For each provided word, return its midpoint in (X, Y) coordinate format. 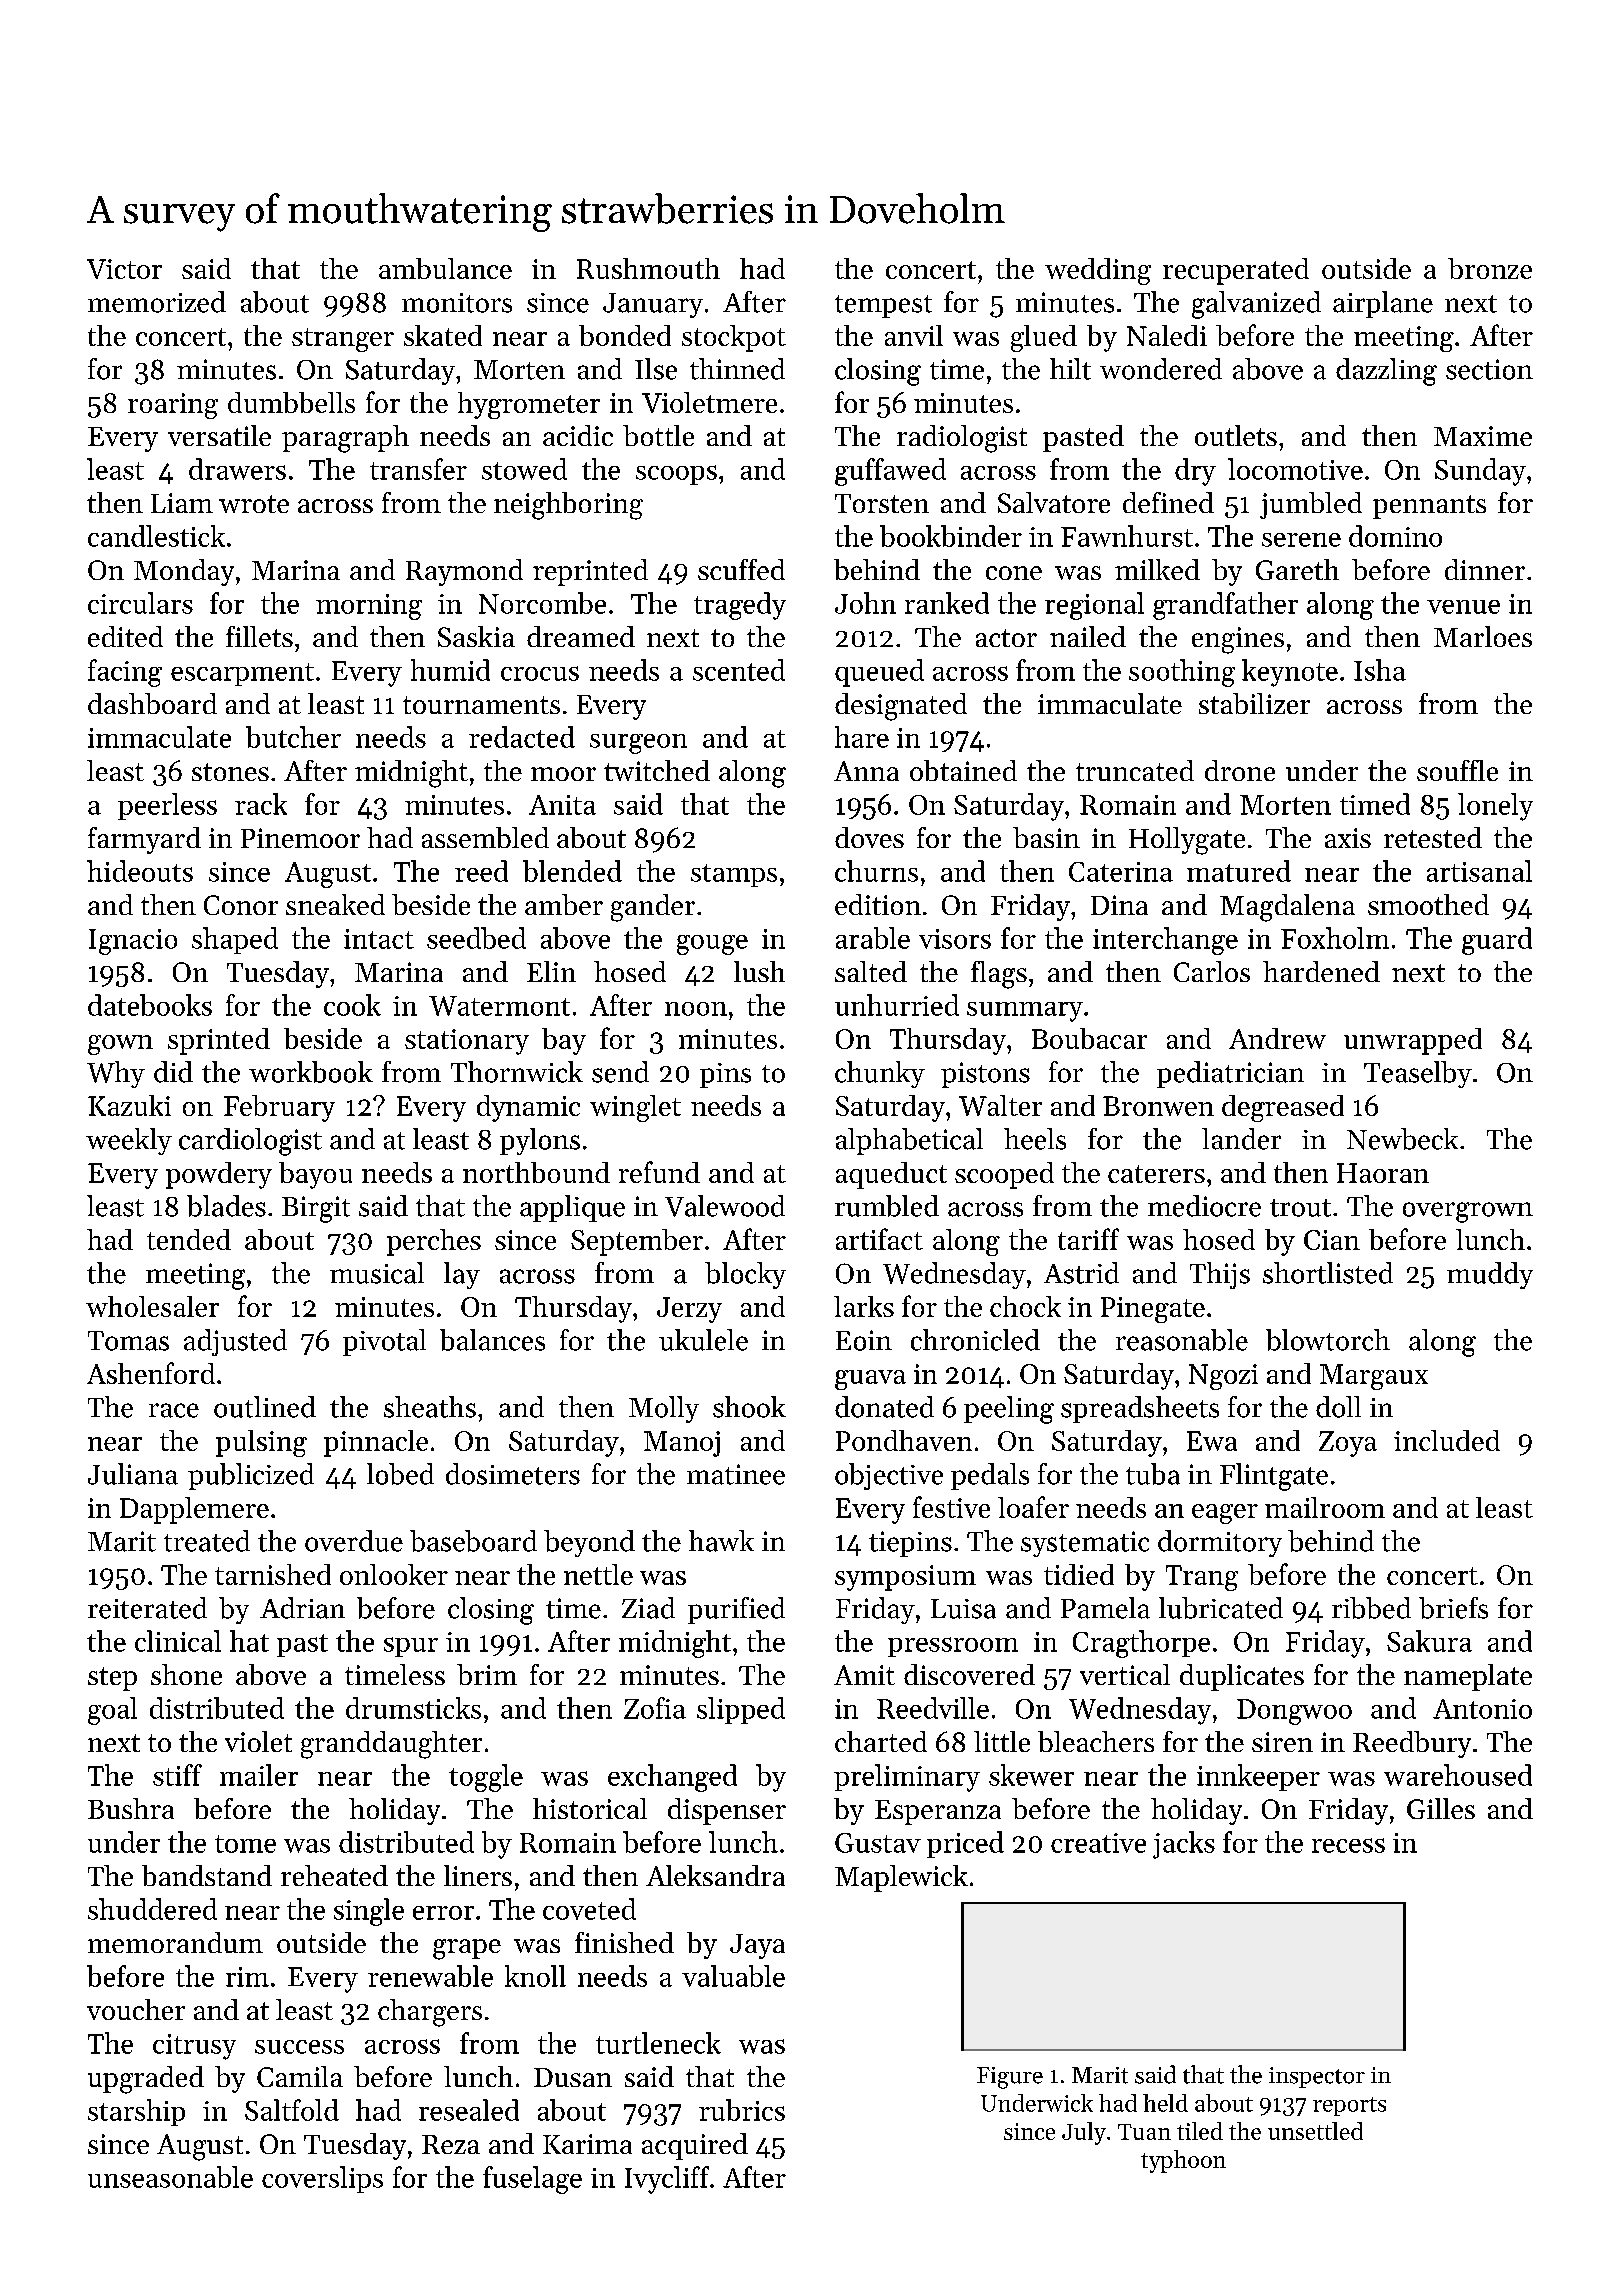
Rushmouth (648, 268)
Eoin (864, 1340)
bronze (1490, 268)
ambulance (445, 268)
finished (624, 1942)
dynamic (528, 1108)
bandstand (207, 1875)
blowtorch (1328, 1340)
